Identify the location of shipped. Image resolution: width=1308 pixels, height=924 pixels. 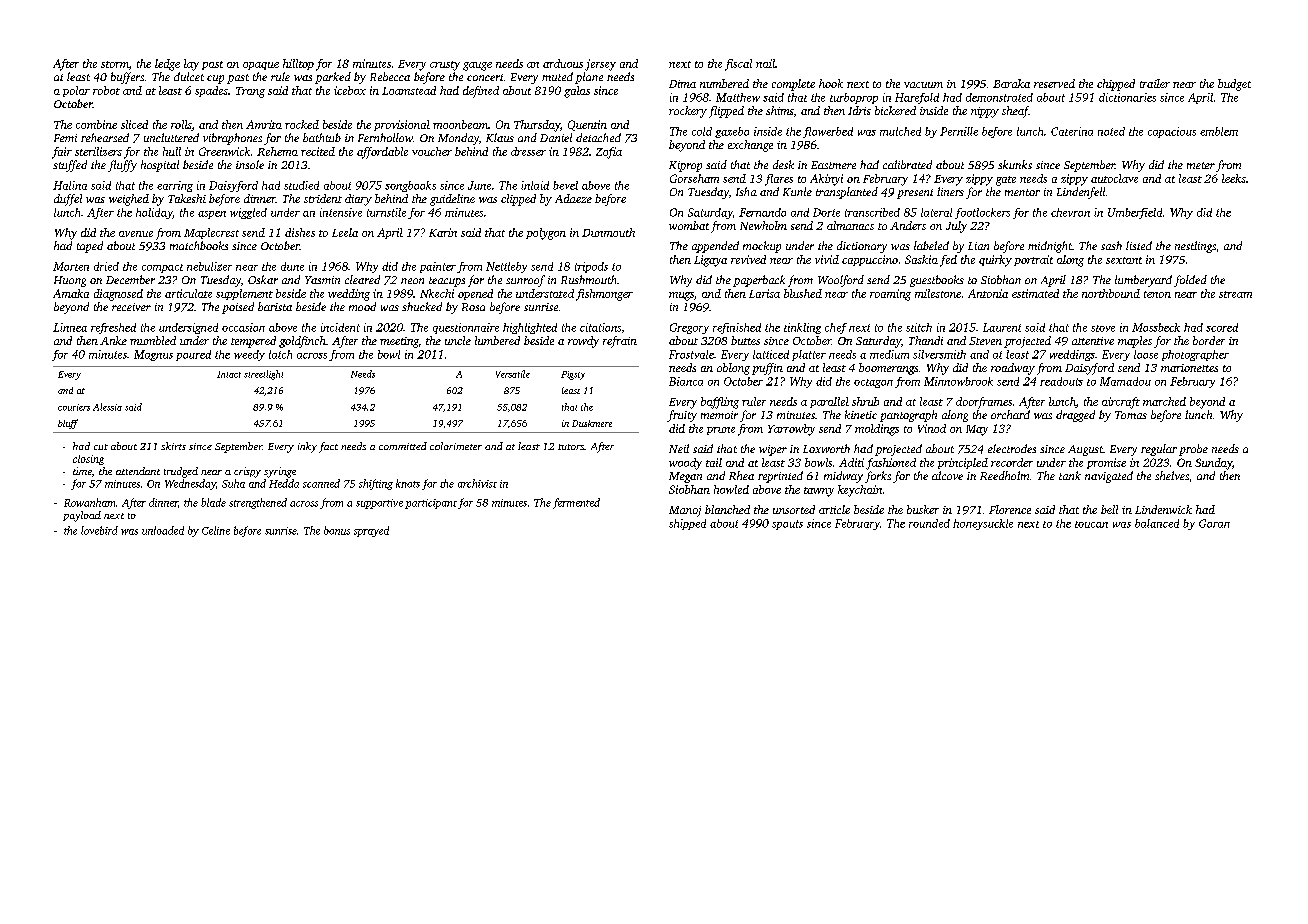
(687, 524).
